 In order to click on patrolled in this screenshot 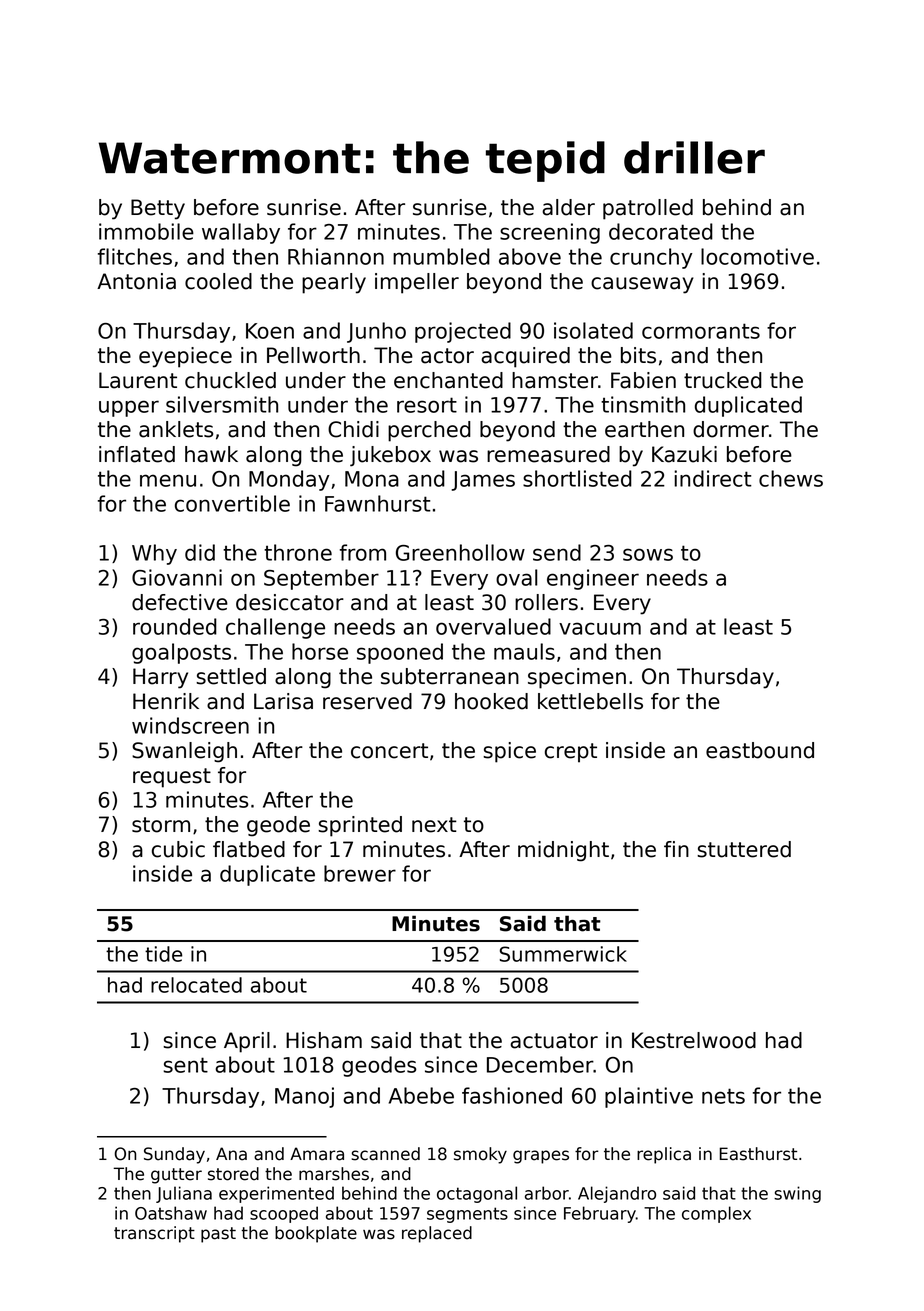, I will do `click(648, 209)`.
